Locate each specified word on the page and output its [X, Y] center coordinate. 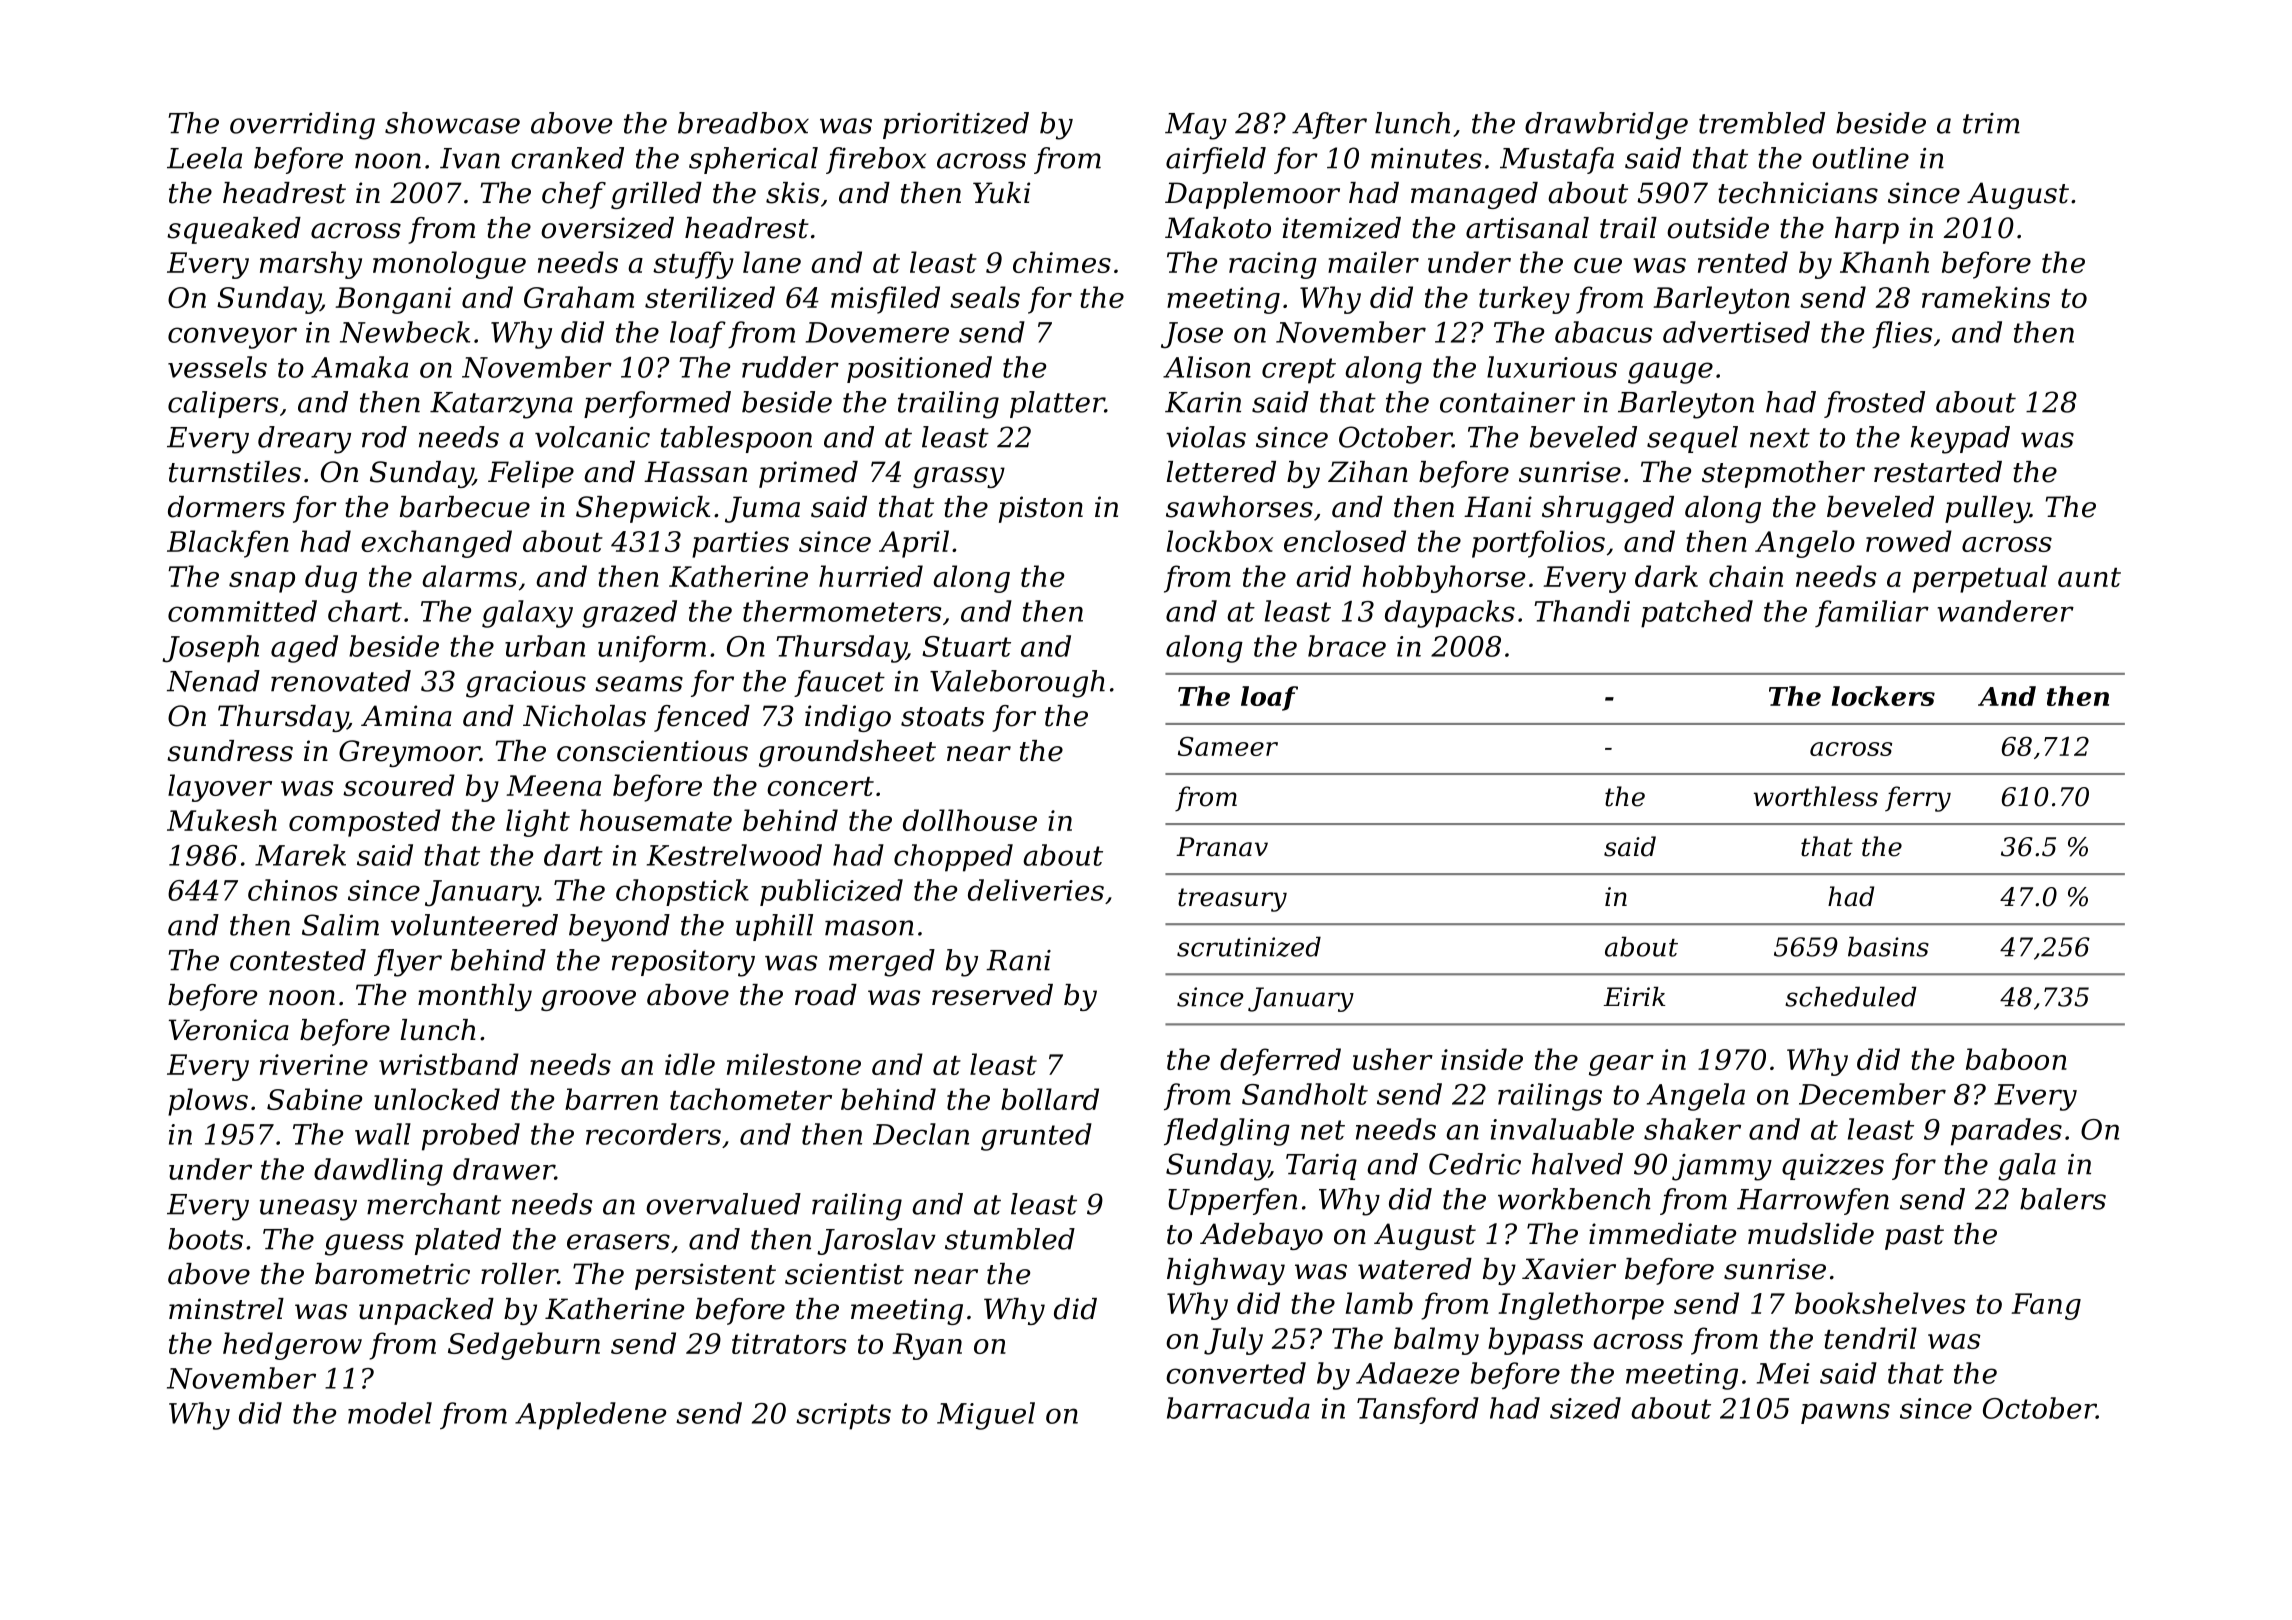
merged [882, 963]
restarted [1938, 472]
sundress [230, 751]
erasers [618, 1242]
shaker [1692, 1129]
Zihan [1368, 472]
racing [1273, 265]
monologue [449, 265]
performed [657, 404]
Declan [921, 1134]
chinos [293, 890]
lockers [1883, 696]
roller [519, 1274]
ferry [1918, 799]
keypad [1960, 440]
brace [1347, 646]
